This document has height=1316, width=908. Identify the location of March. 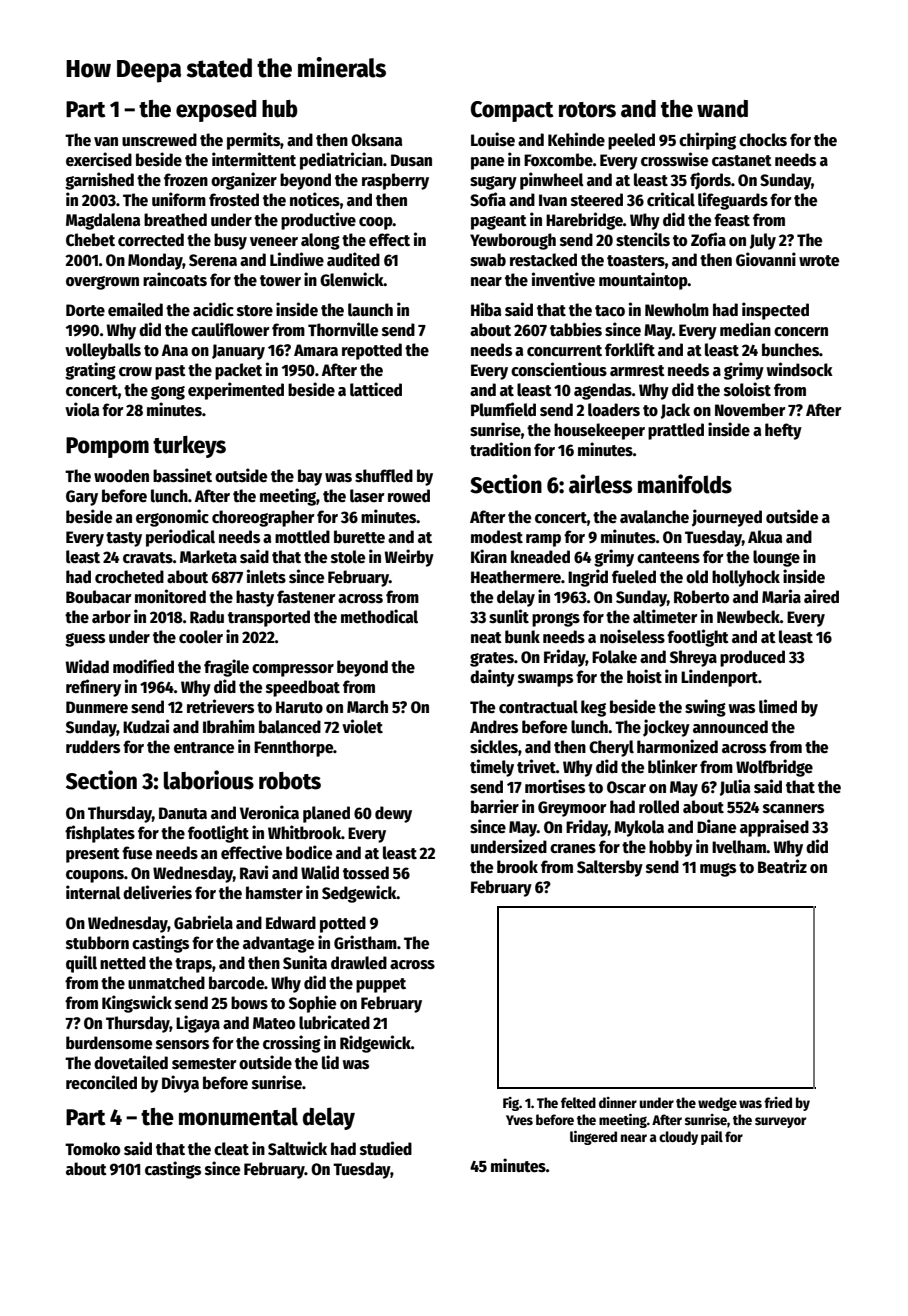
(367, 707).
